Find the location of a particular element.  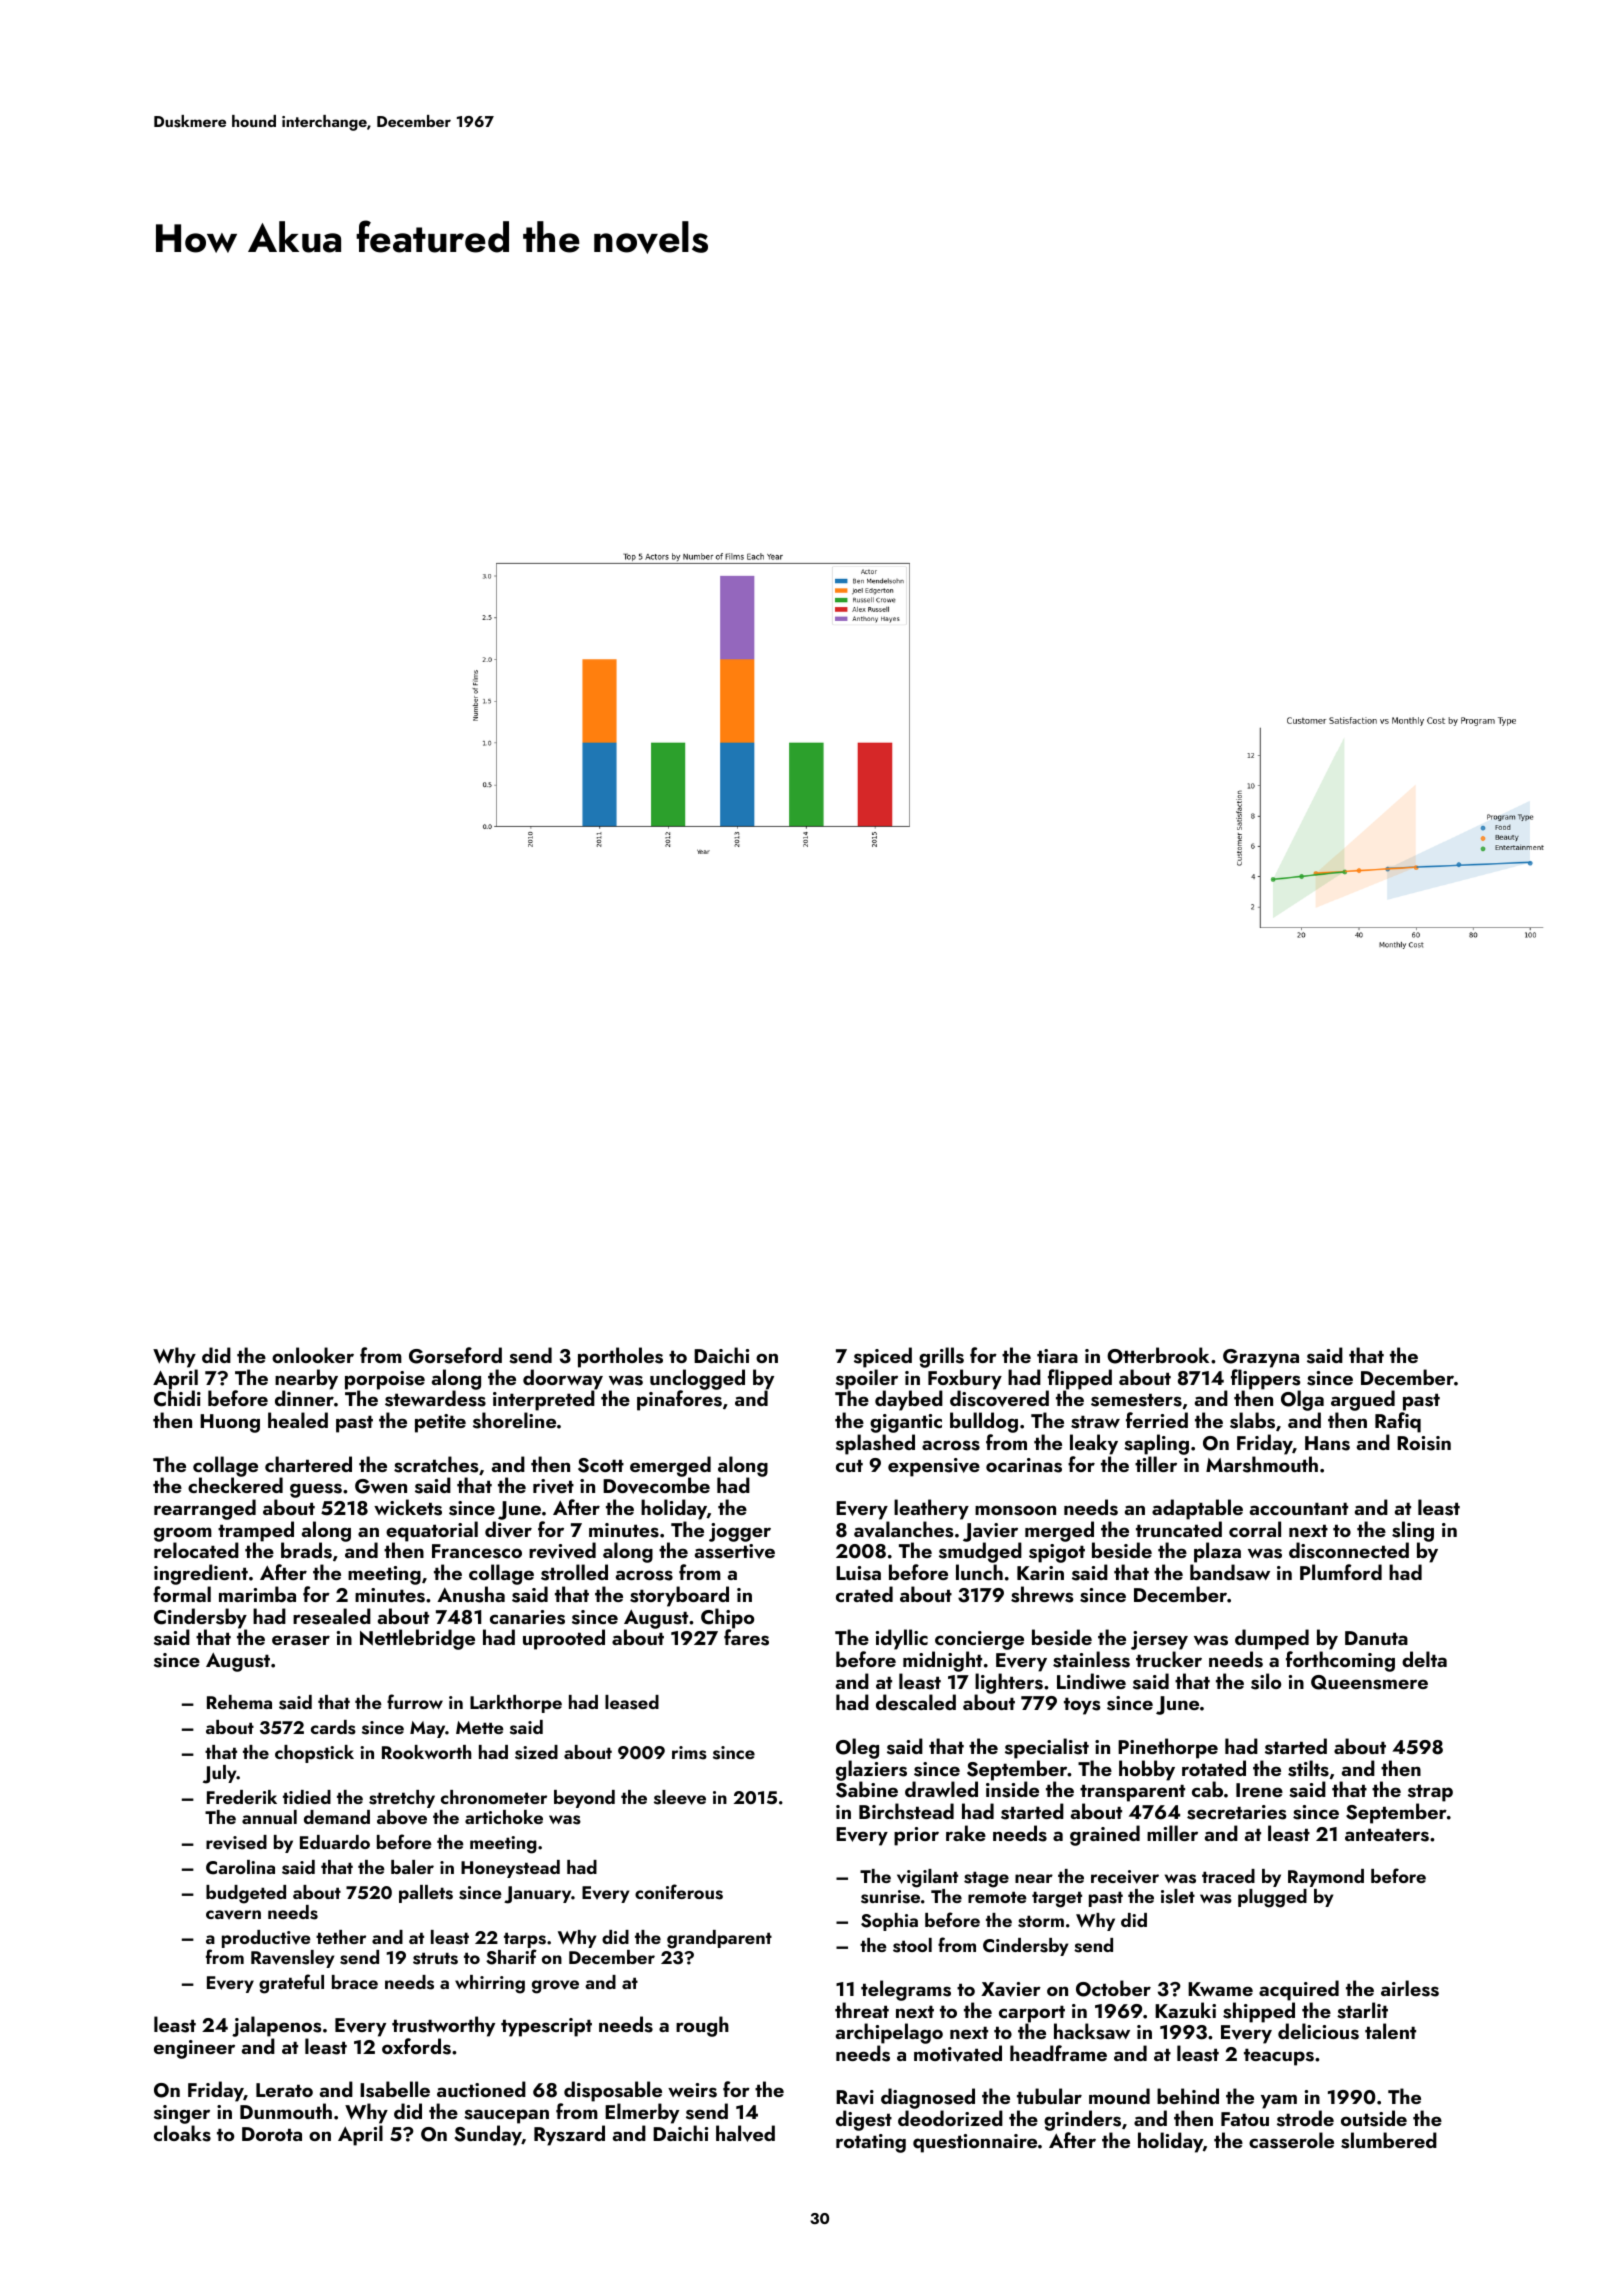

Isabelle is located at coordinates (395, 2089).
